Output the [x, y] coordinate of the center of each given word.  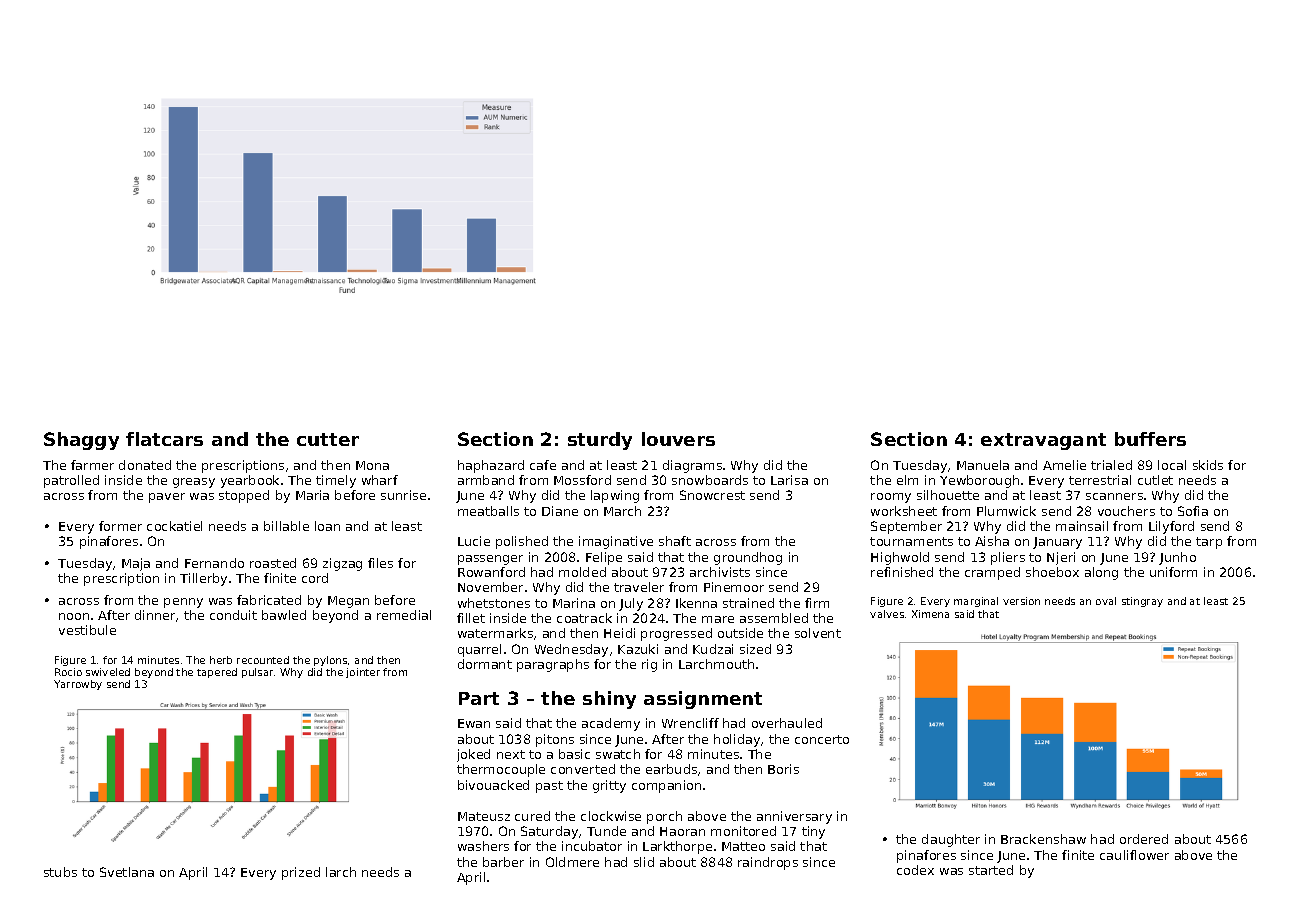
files [380, 563]
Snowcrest [712, 495]
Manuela [983, 465]
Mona [372, 465]
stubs [60, 872]
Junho [1177, 558]
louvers [678, 439]
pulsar [258, 673]
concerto [822, 739]
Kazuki [638, 649]
